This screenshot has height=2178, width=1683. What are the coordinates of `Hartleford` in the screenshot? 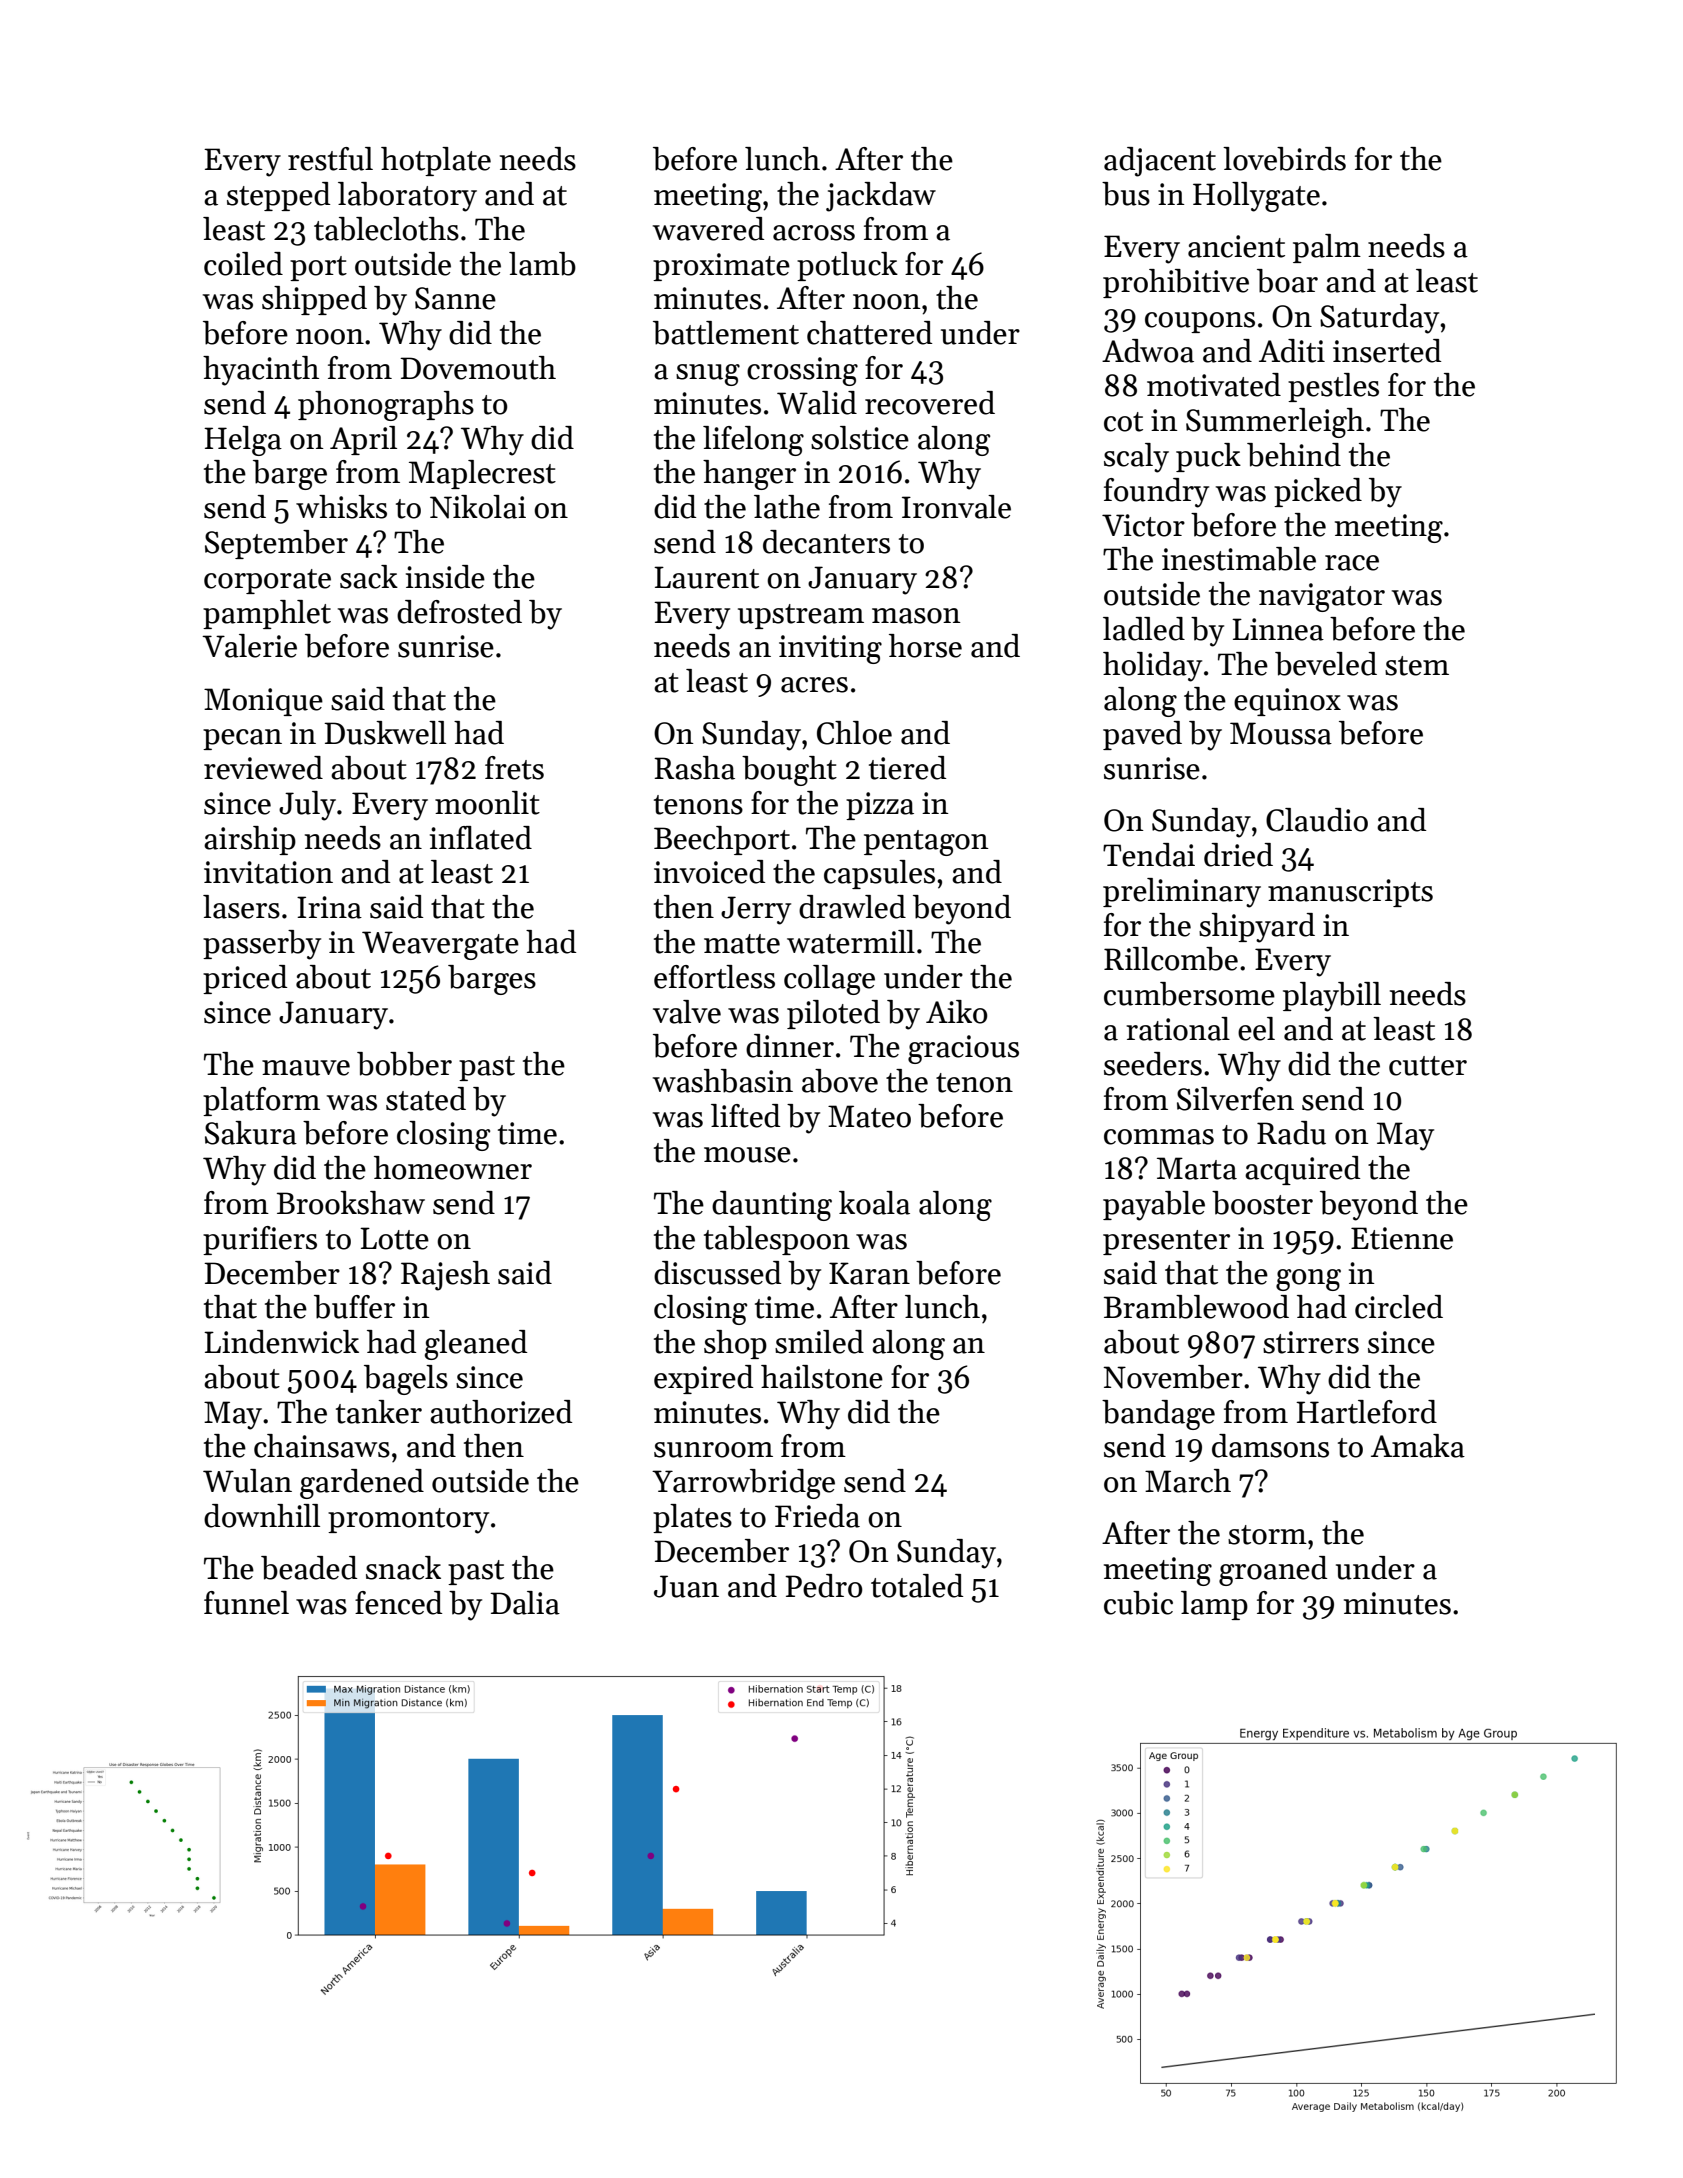 It's located at (1366, 1412).
